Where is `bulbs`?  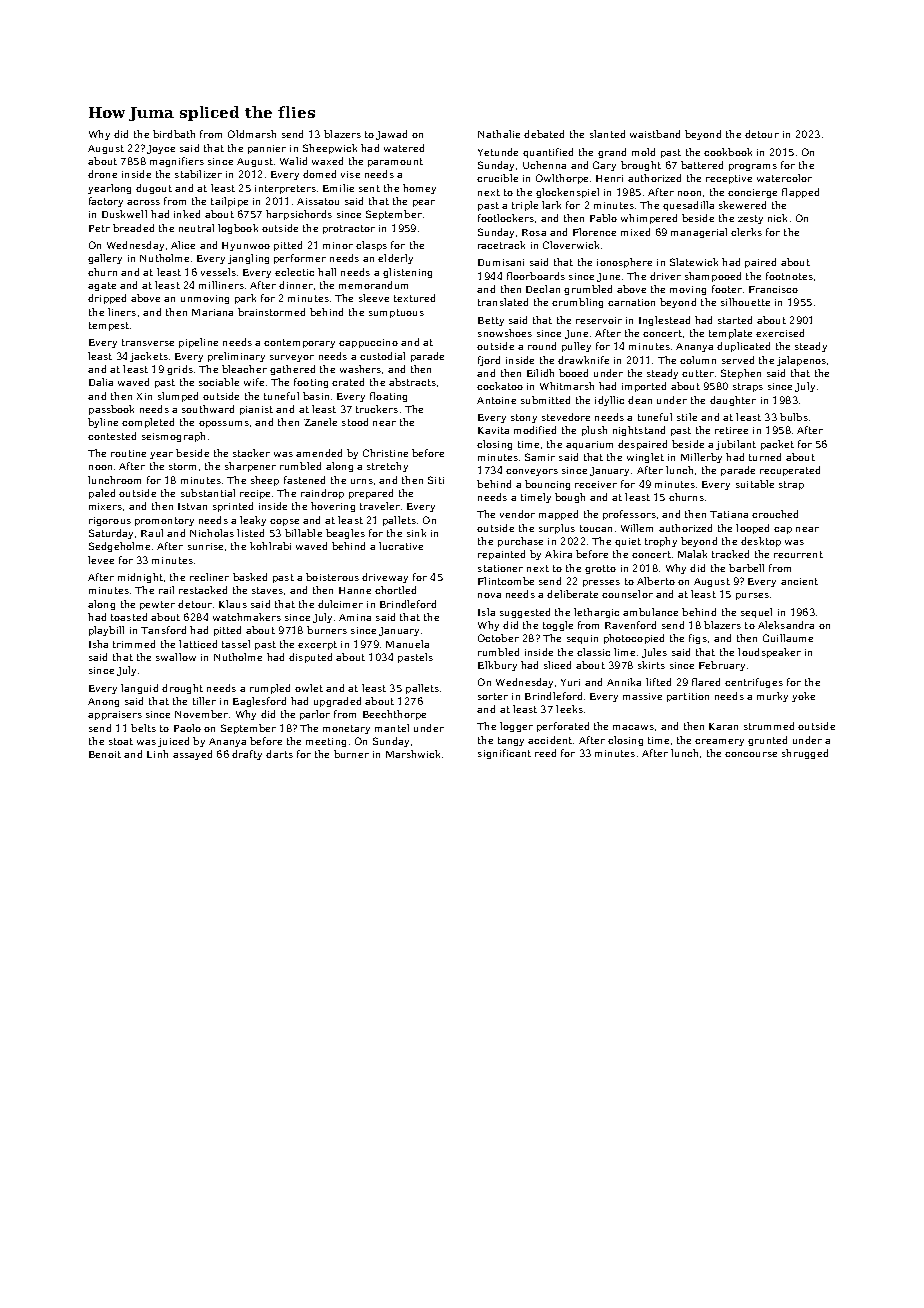 bulbs is located at coordinates (794, 417).
